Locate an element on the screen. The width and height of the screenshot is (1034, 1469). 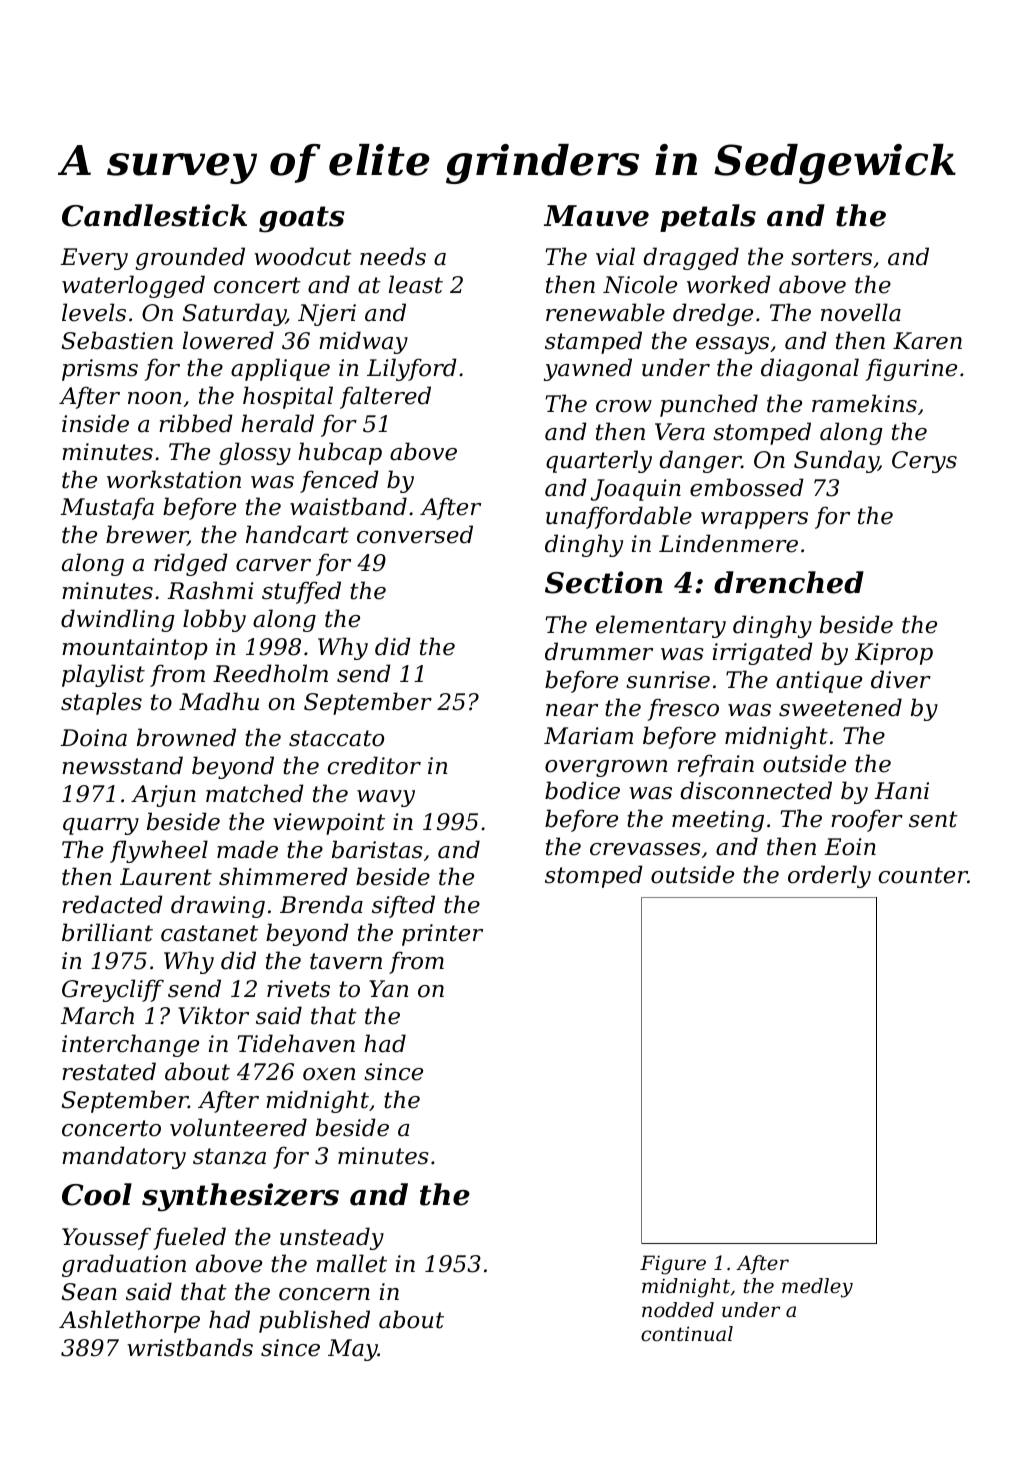
irrigated is located at coordinates (763, 653).
